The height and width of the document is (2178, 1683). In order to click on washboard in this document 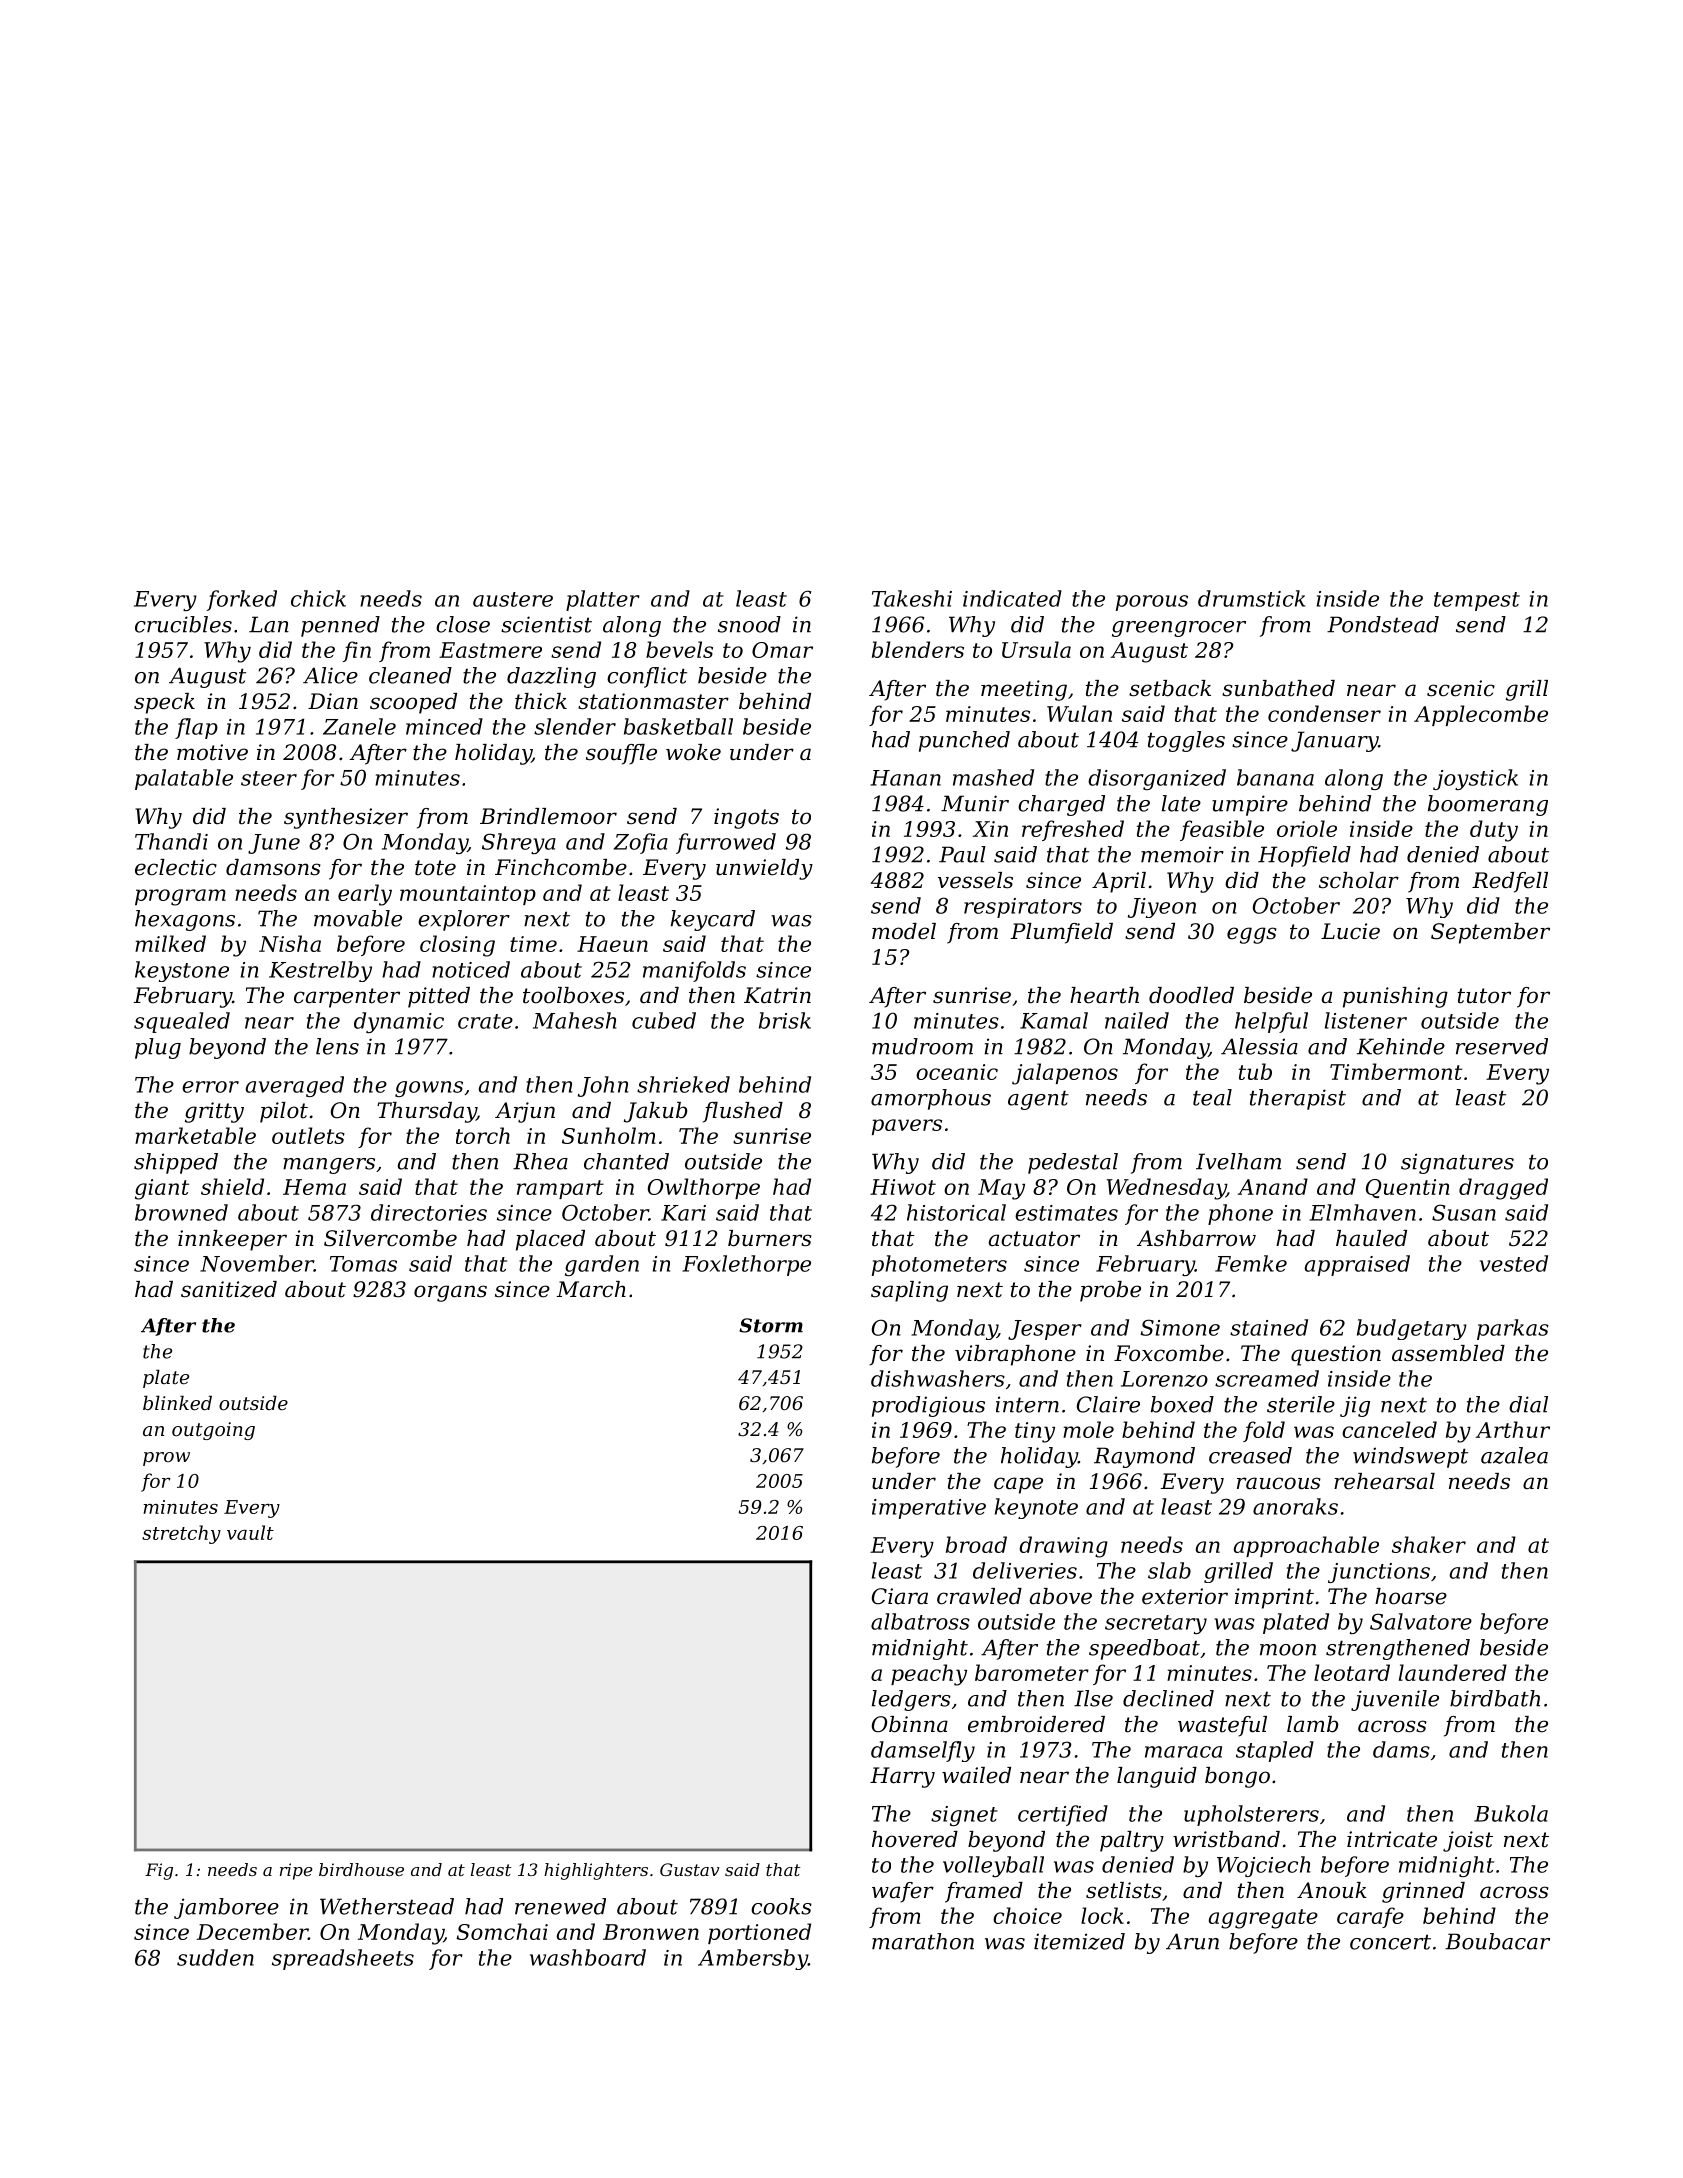, I will do `click(588, 1957)`.
